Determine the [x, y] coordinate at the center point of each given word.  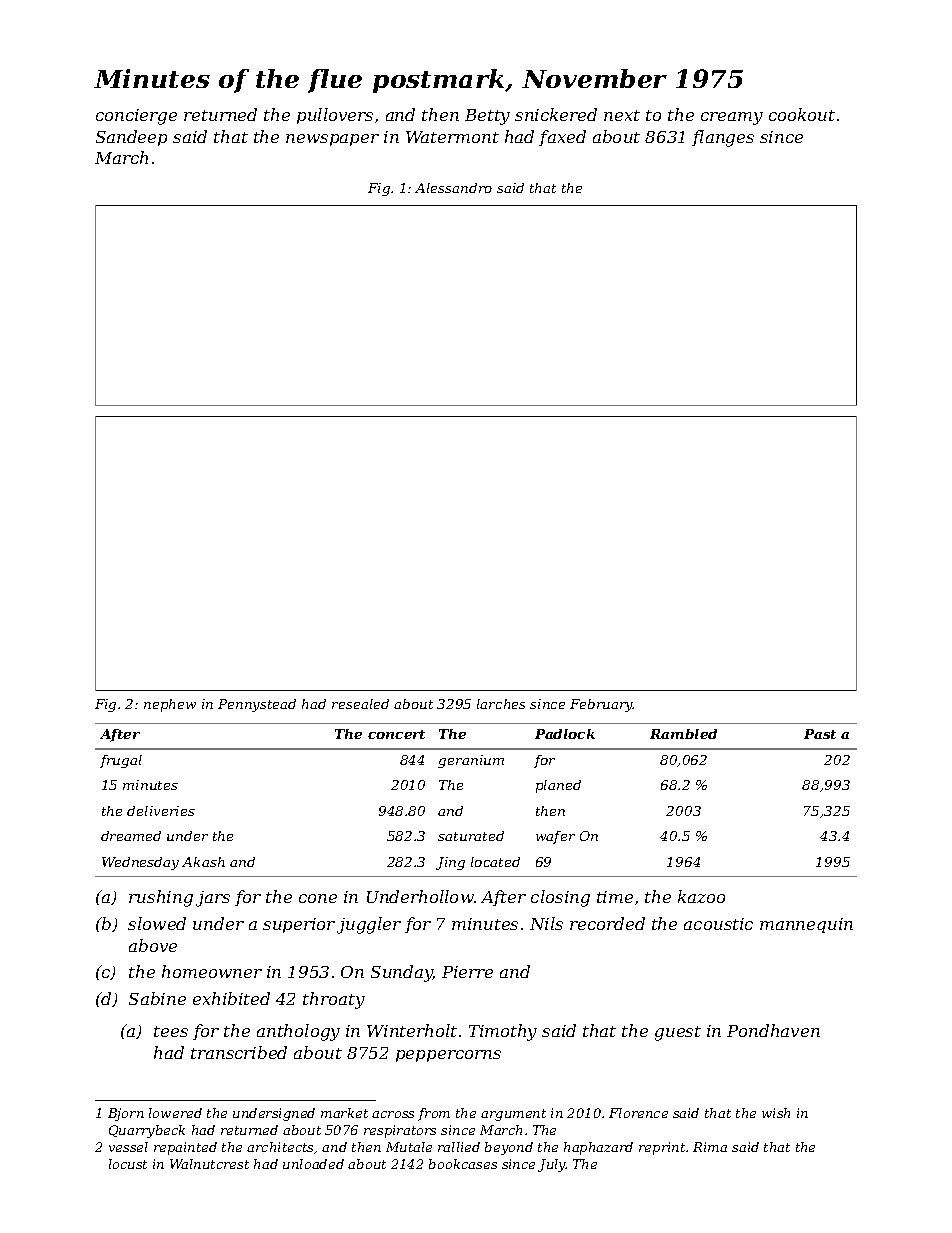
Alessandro [453, 188]
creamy [732, 118]
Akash [203, 862]
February [601, 705]
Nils [546, 923]
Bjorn [126, 1114]
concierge [136, 117]
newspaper [332, 140]
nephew [170, 705]
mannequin [806, 925]
